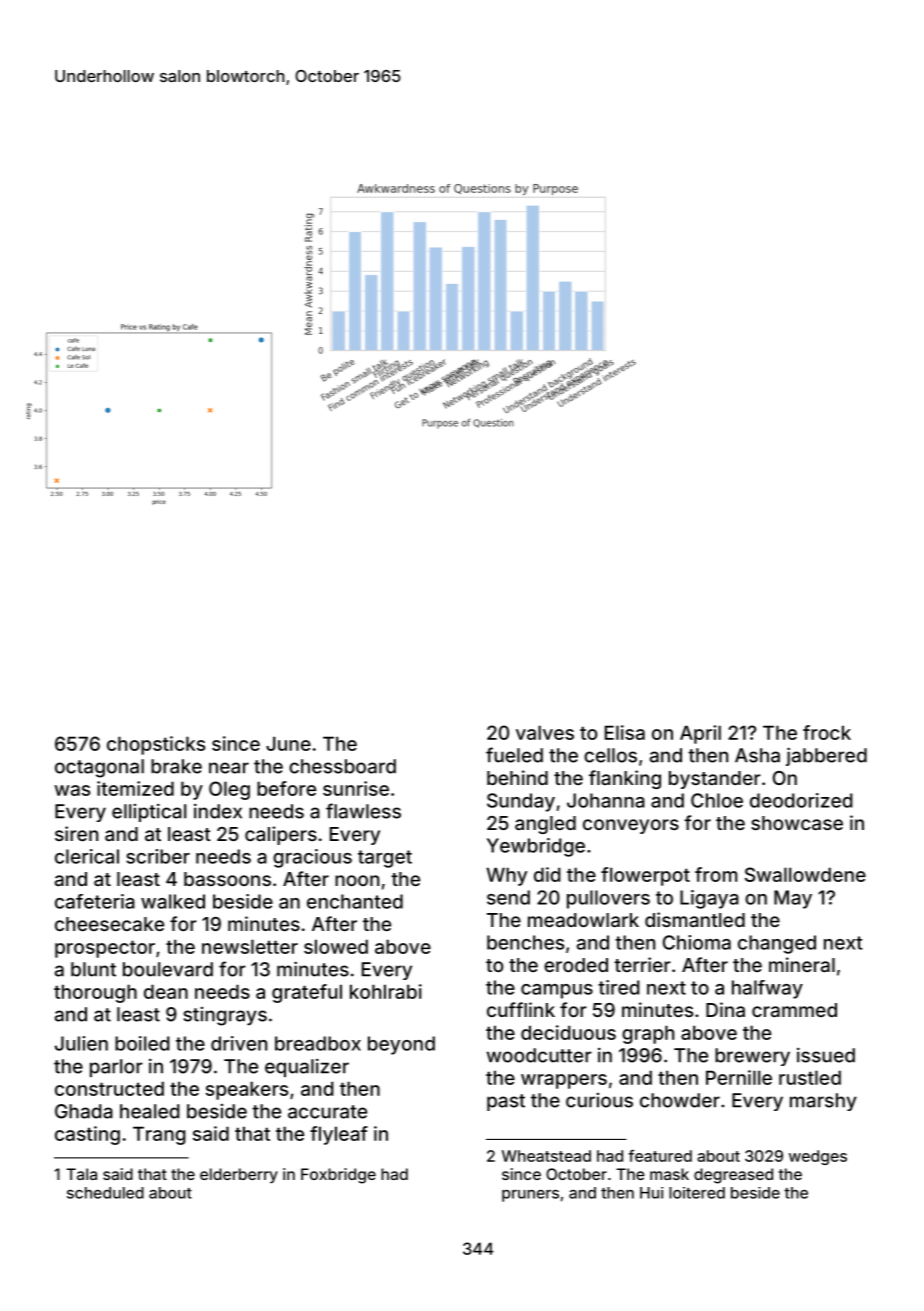  I want to click on grateful, so click(307, 993).
